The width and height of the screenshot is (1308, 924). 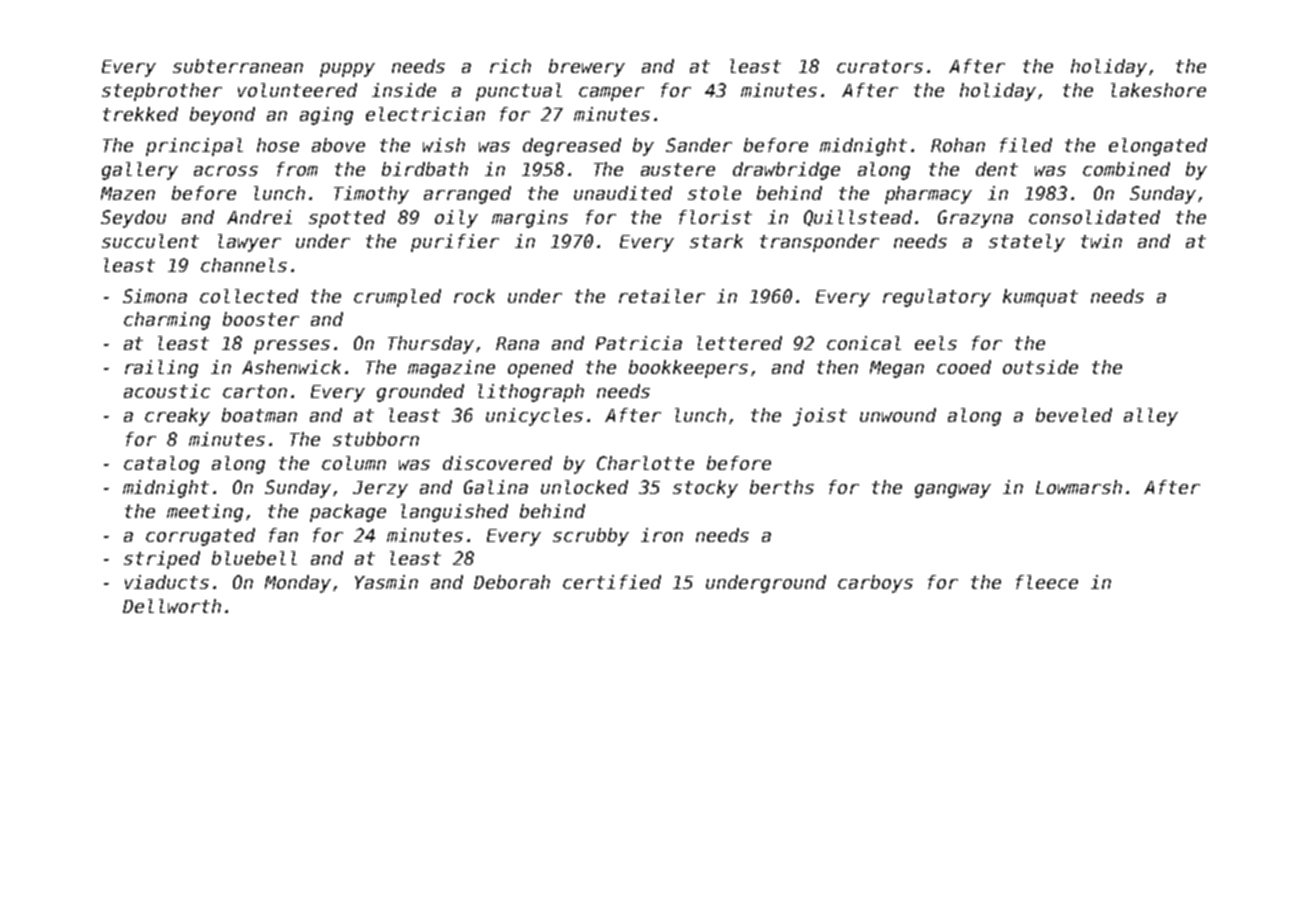 What do you see at coordinates (222, 116) in the screenshot?
I see `beyond` at bounding box center [222, 116].
